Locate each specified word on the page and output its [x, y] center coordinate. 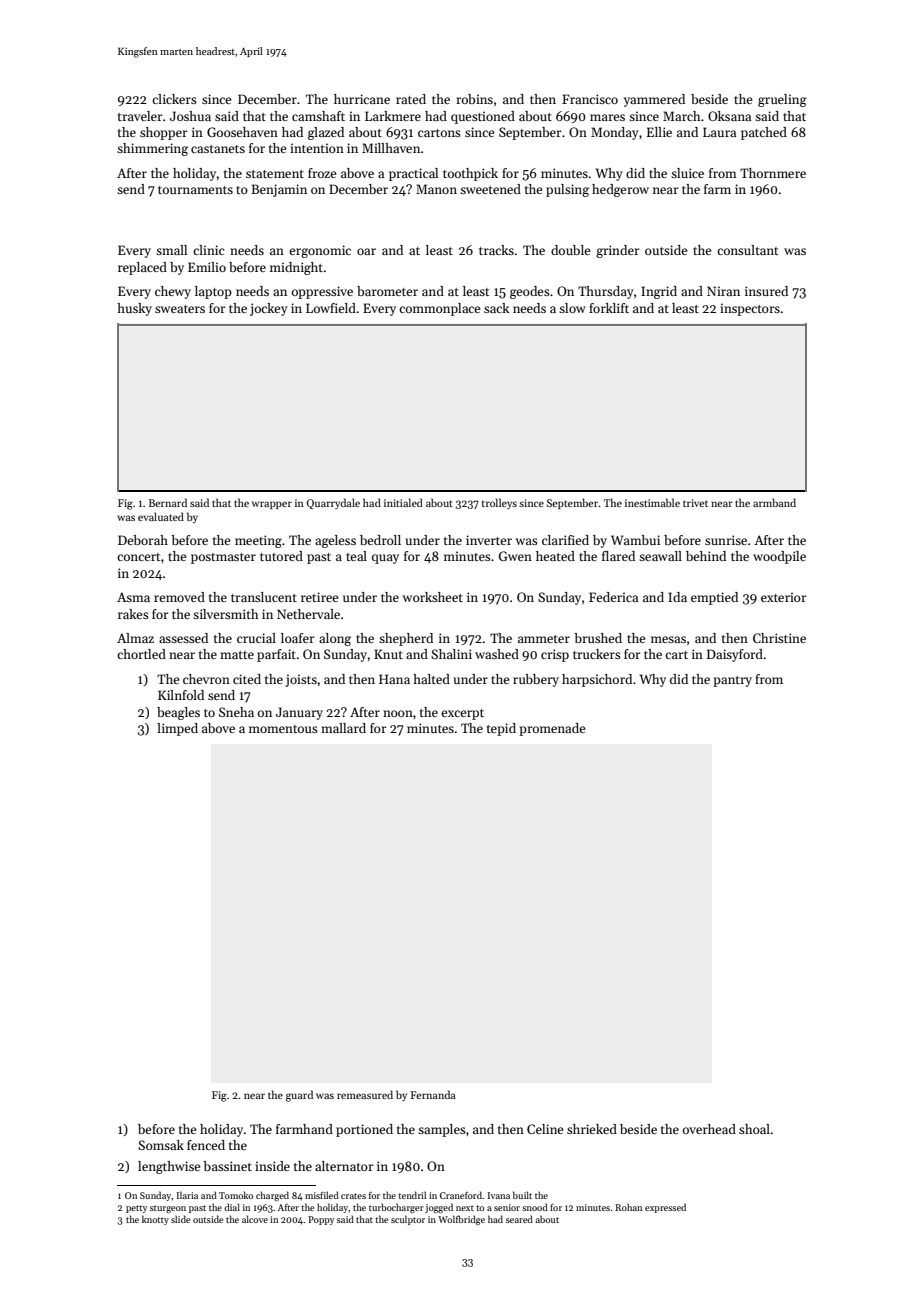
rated [411, 99]
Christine [779, 638]
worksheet [432, 597]
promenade [552, 729]
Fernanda [433, 1094]
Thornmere [773, 173]
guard [299, 1096]
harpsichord [597, 680]
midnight [296, 268]
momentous [283, 729]
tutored [281, 556]
